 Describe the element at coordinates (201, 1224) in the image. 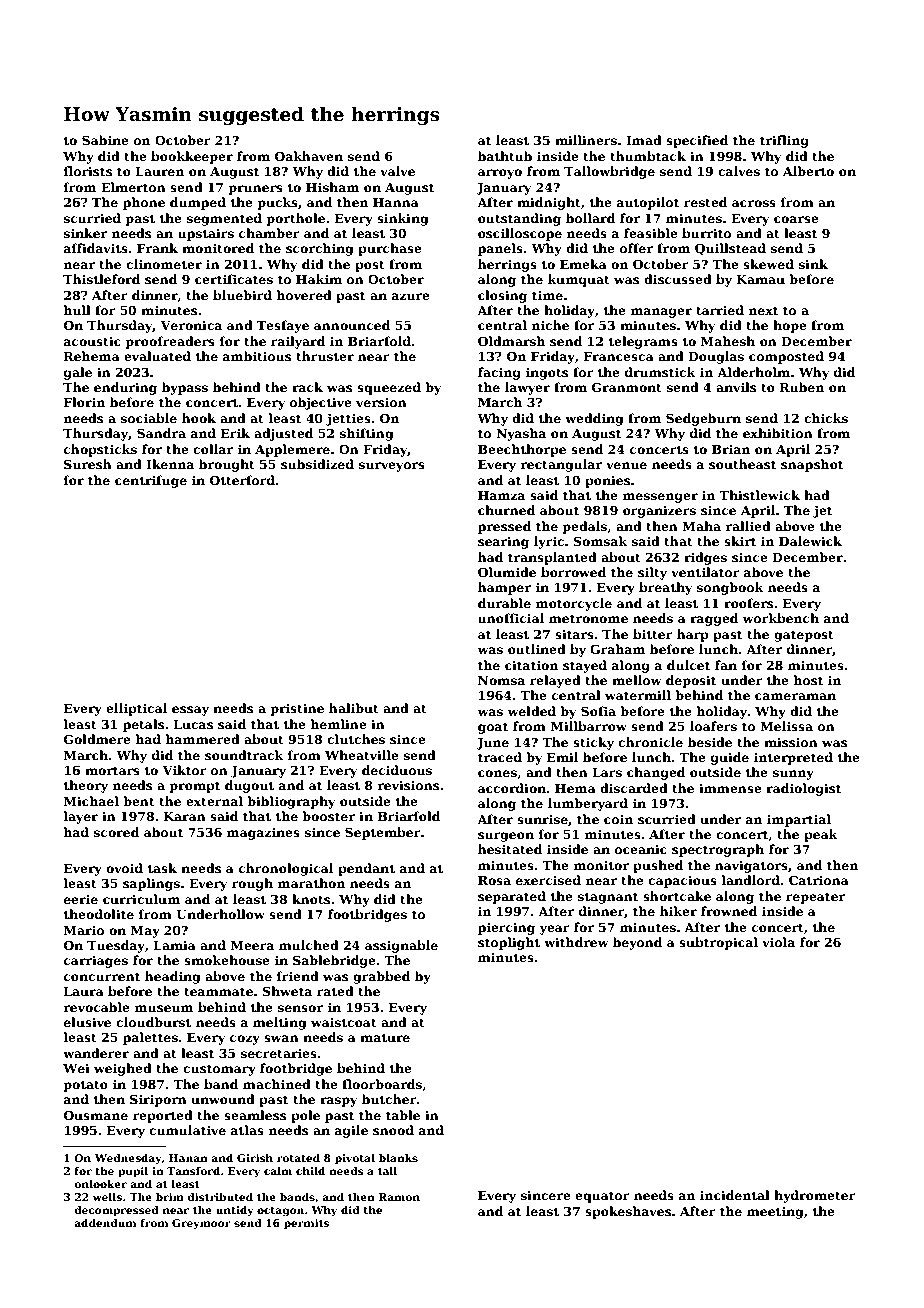

I see `Greymoor` at that location.
